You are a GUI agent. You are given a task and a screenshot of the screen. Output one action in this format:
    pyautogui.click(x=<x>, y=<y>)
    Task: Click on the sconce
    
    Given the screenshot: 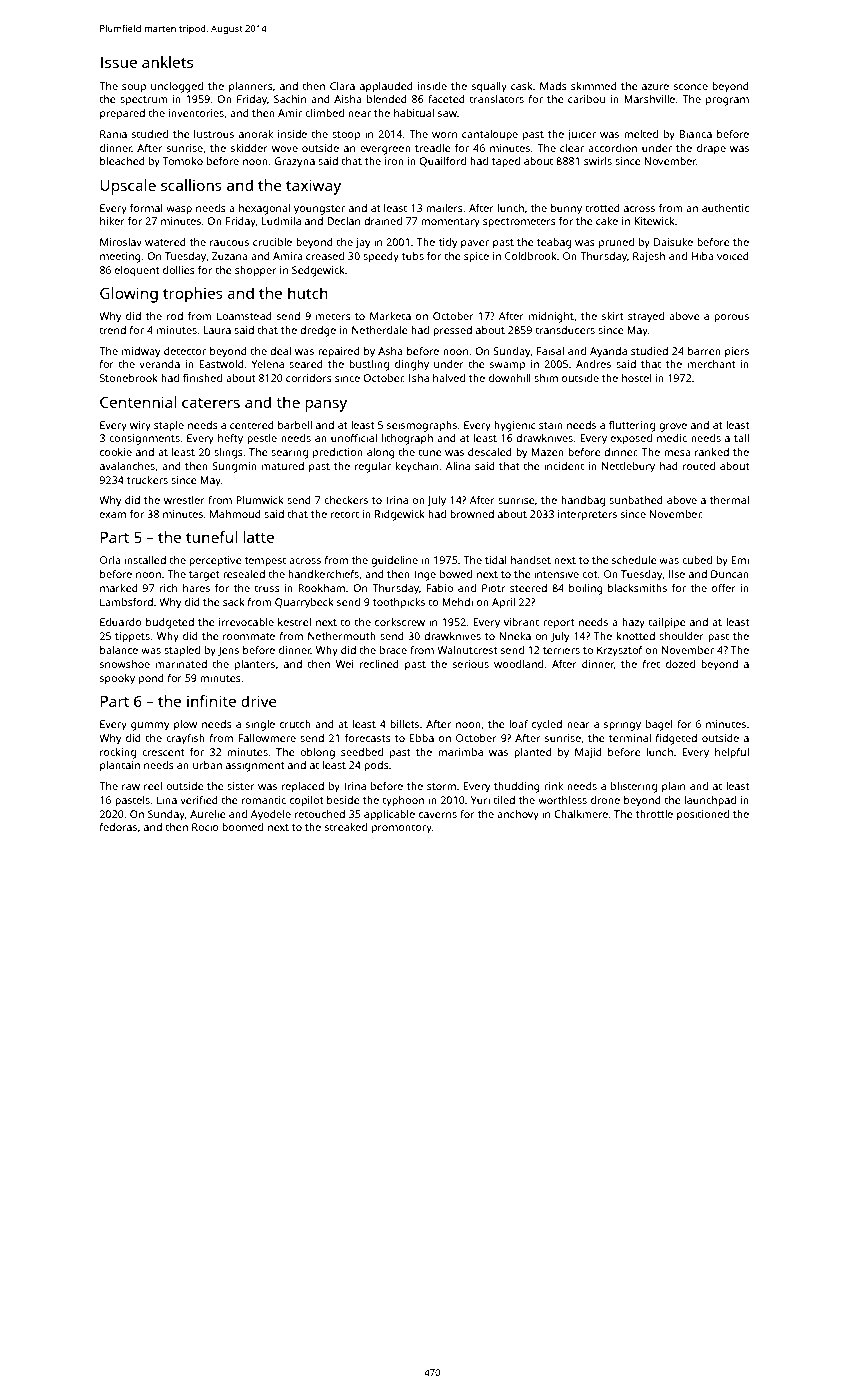 What is the action you would take?
    pyautogui.click(x=691, y=87)
